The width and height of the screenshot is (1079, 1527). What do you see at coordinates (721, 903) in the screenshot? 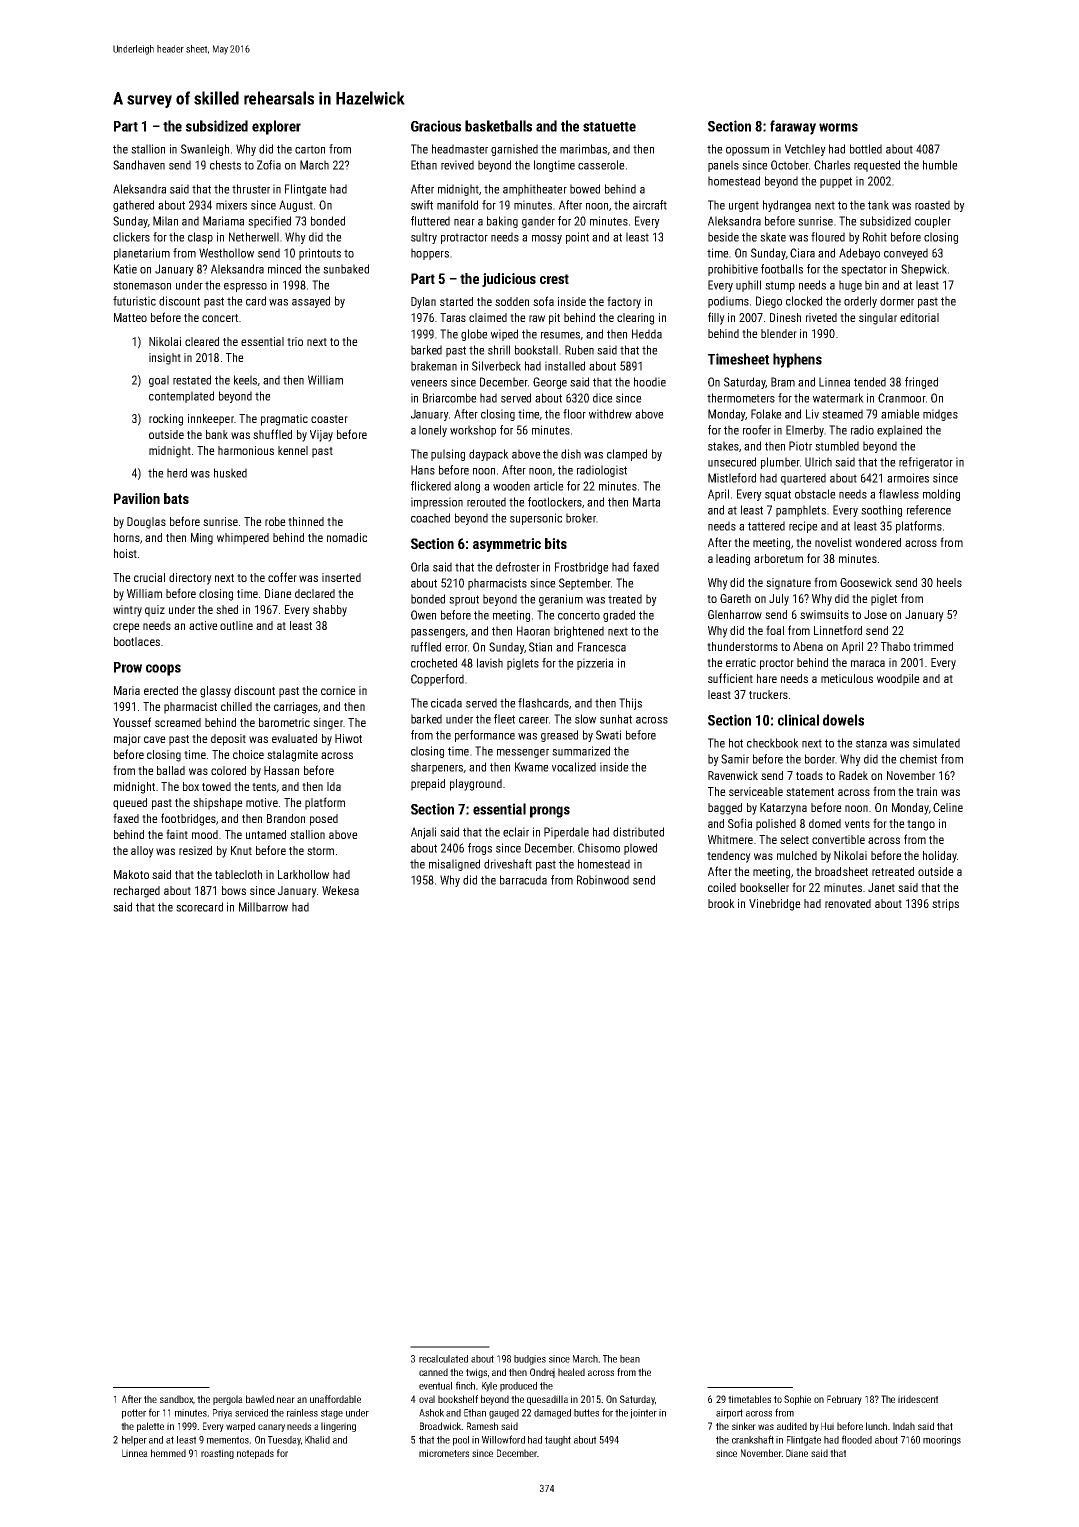
I see `brook` at bounding box center [721, 903].
